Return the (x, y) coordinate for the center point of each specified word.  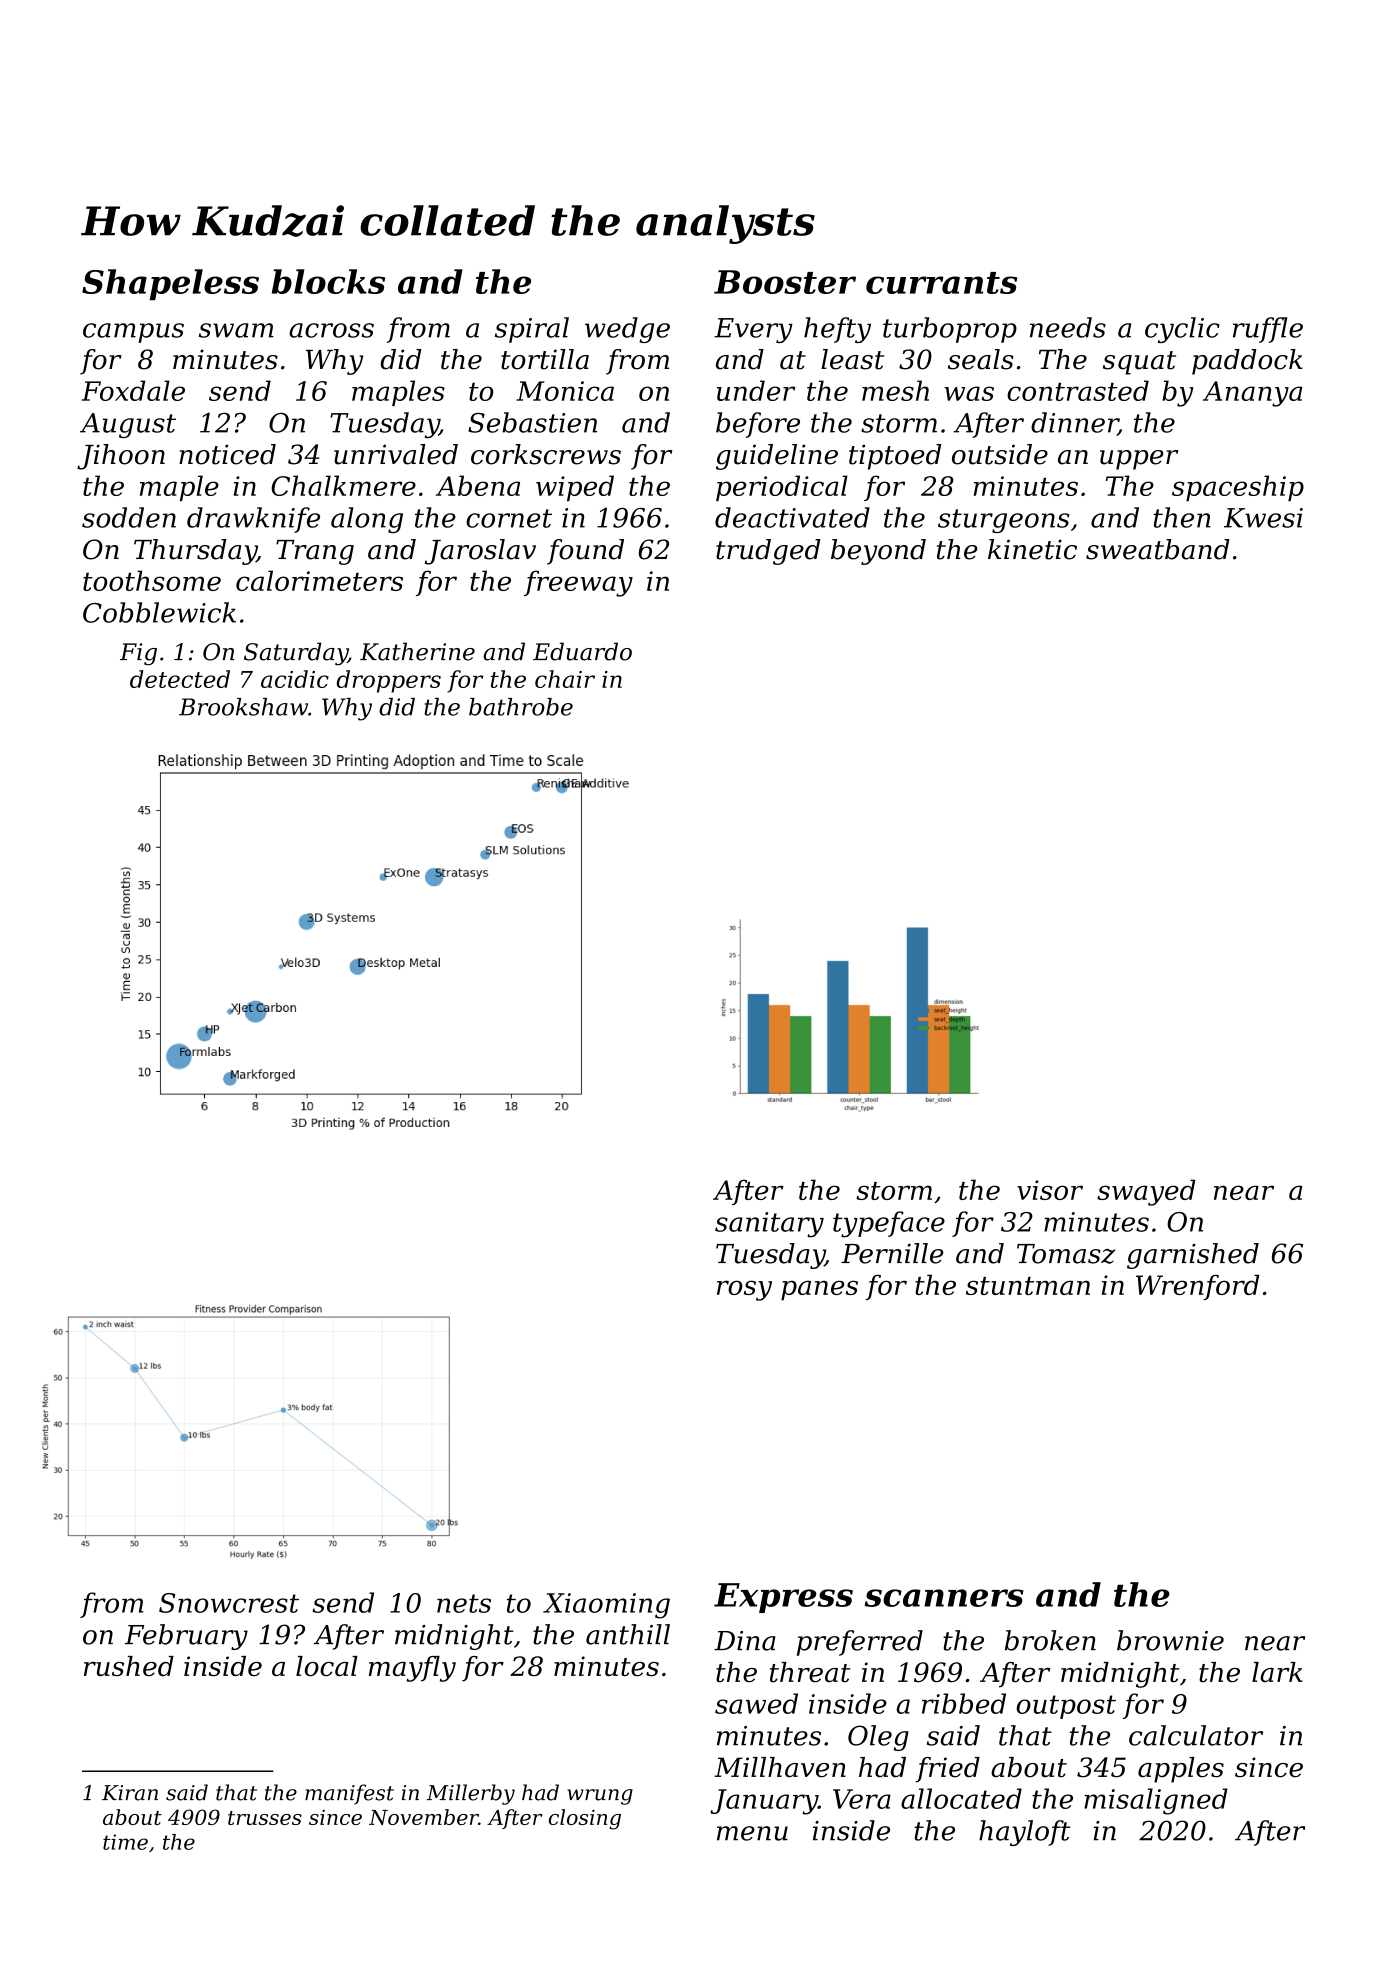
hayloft (1025, 1833)
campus (133, 333)
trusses (265, 1818)
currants (941, 283)
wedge (627, 330)
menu (752, 1833)
